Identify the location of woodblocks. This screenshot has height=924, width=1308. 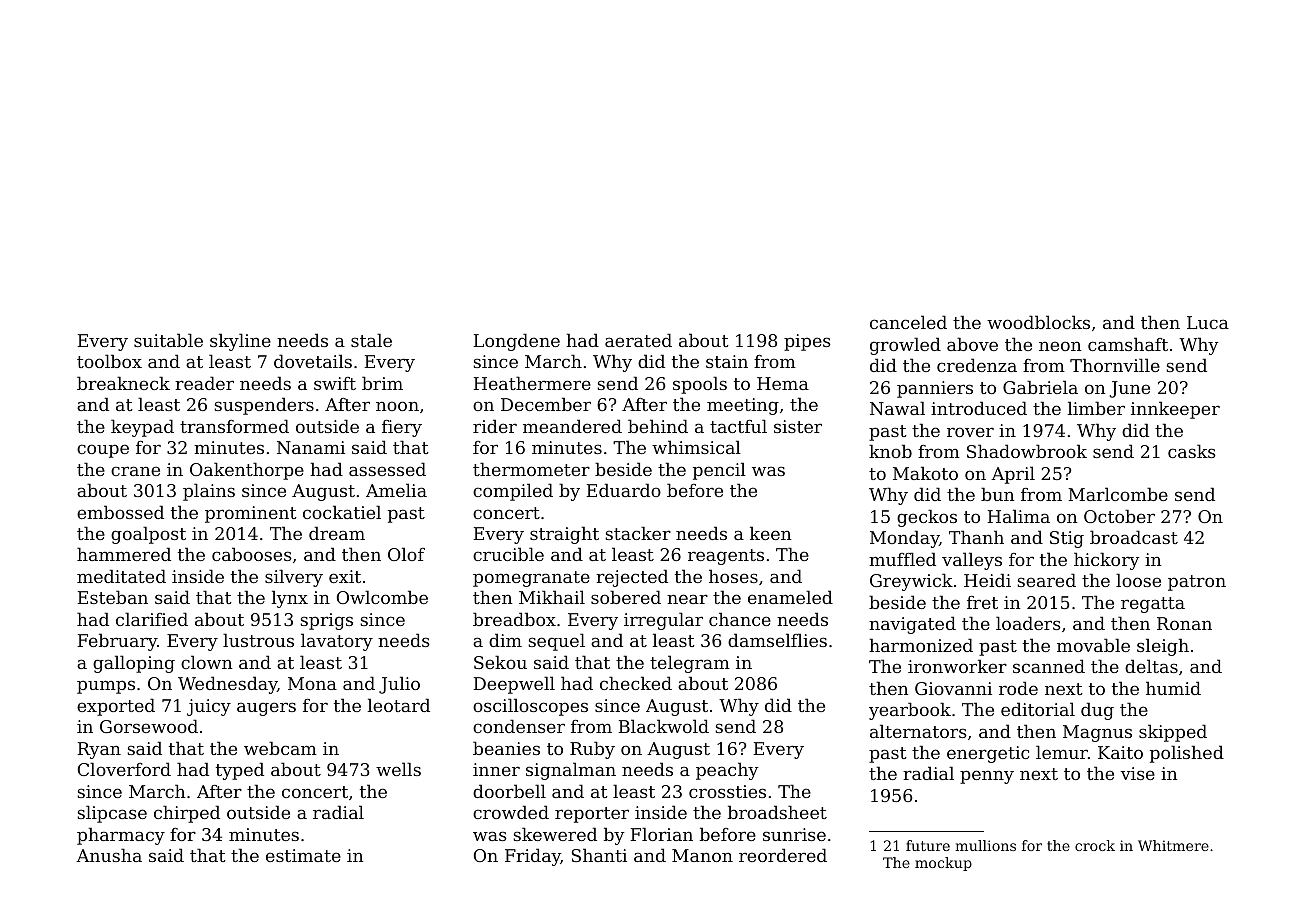
(1038, 322).
